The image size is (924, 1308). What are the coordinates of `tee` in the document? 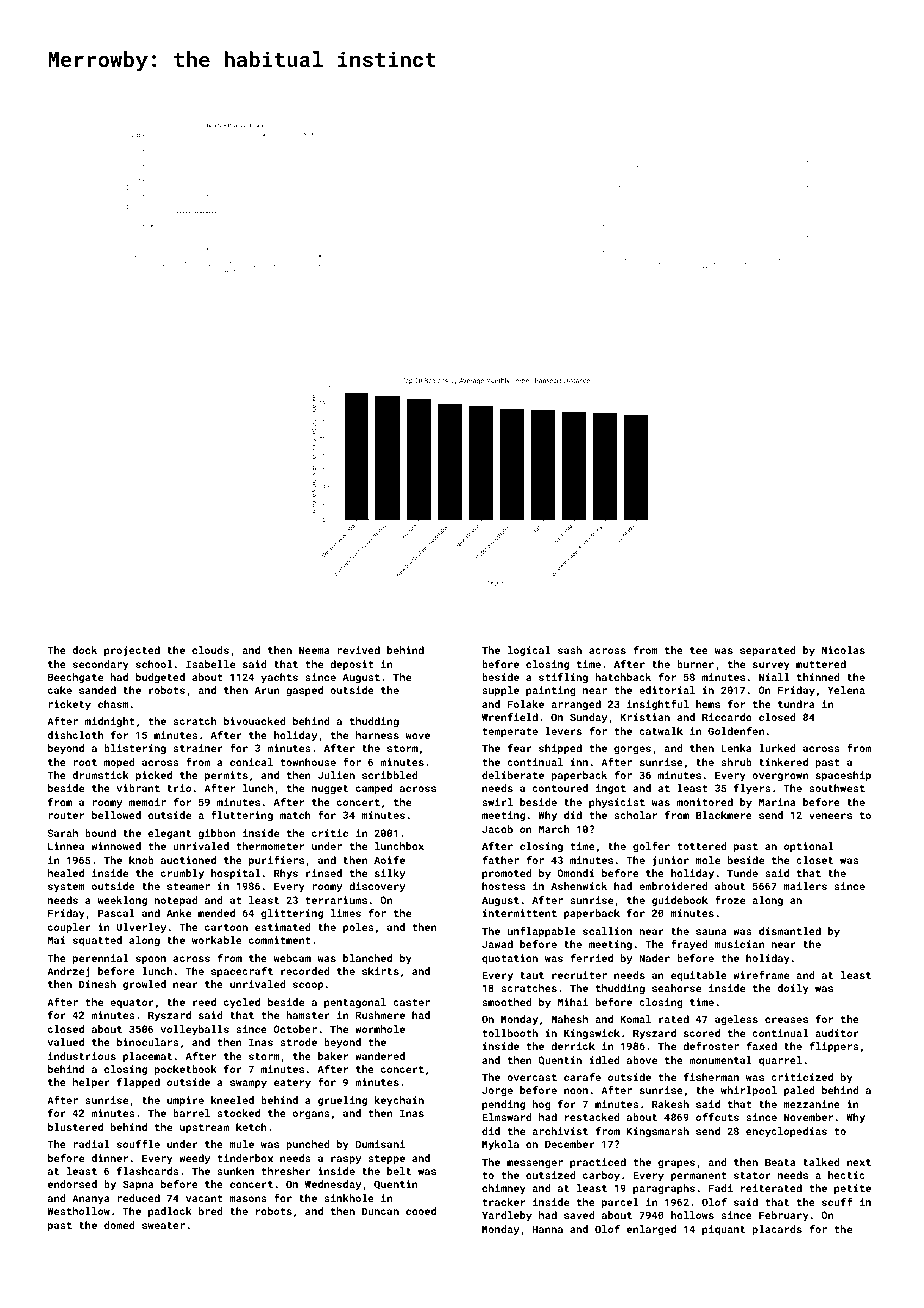 It's located at (699, 650).
